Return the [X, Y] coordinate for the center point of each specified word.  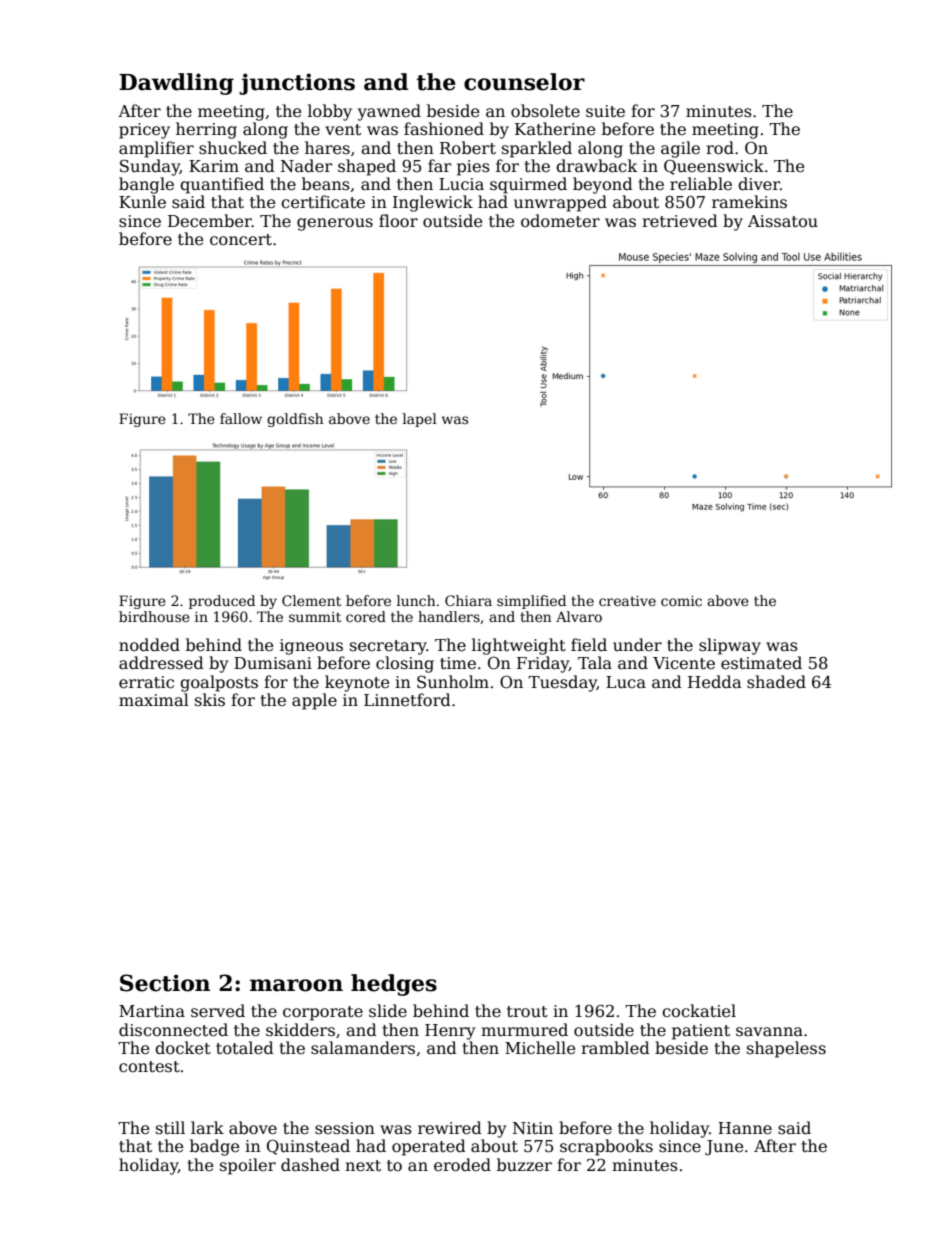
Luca [626, 682]
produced [222, 602]
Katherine [555, 129]
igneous [311, 647]
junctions [297, 84]
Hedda [715, 682]
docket [183, 1048]
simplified [531, 602]
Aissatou [783, 221]
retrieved [680, 221]
